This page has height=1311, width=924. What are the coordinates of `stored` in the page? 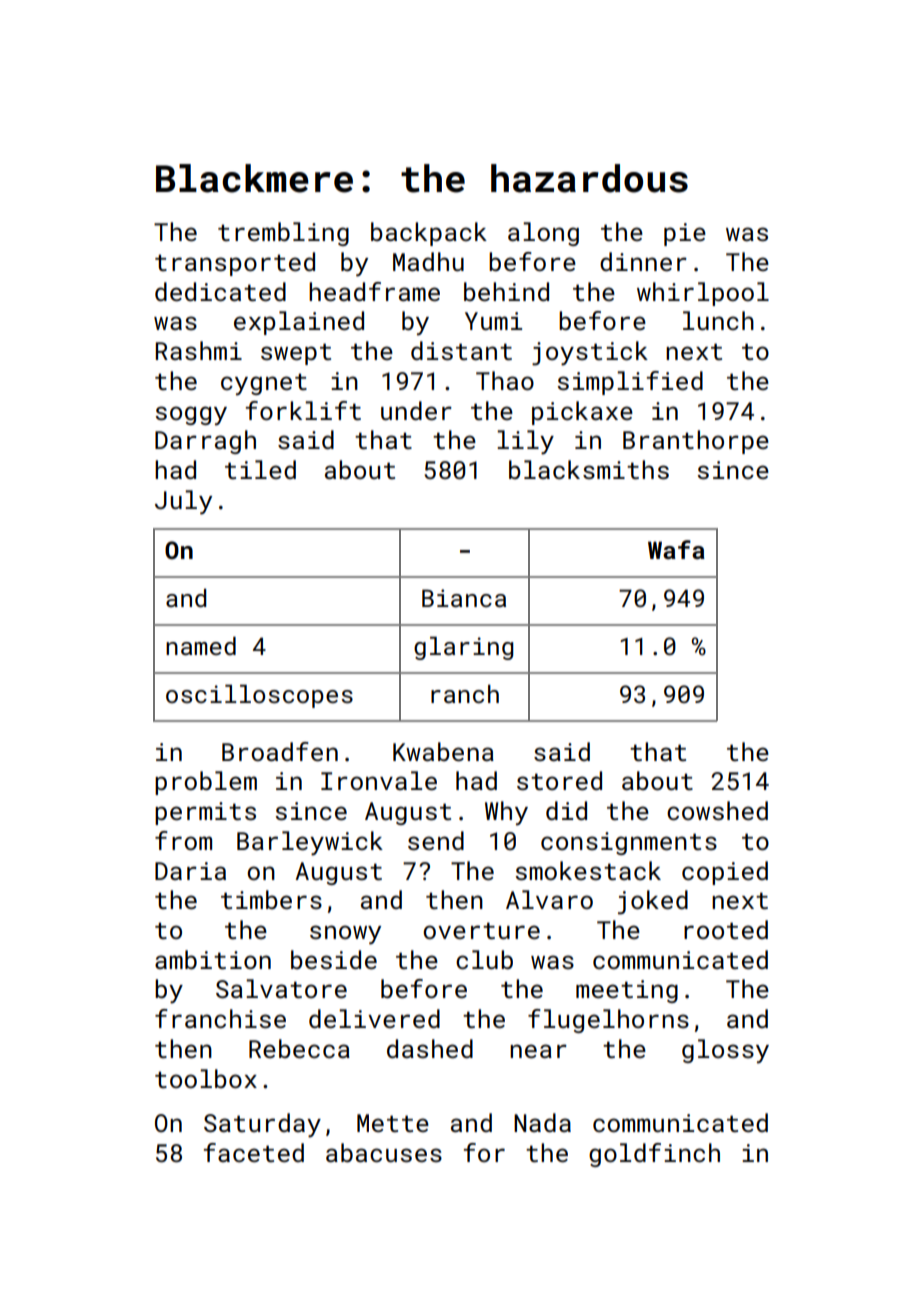 It's located at (559, 780).
